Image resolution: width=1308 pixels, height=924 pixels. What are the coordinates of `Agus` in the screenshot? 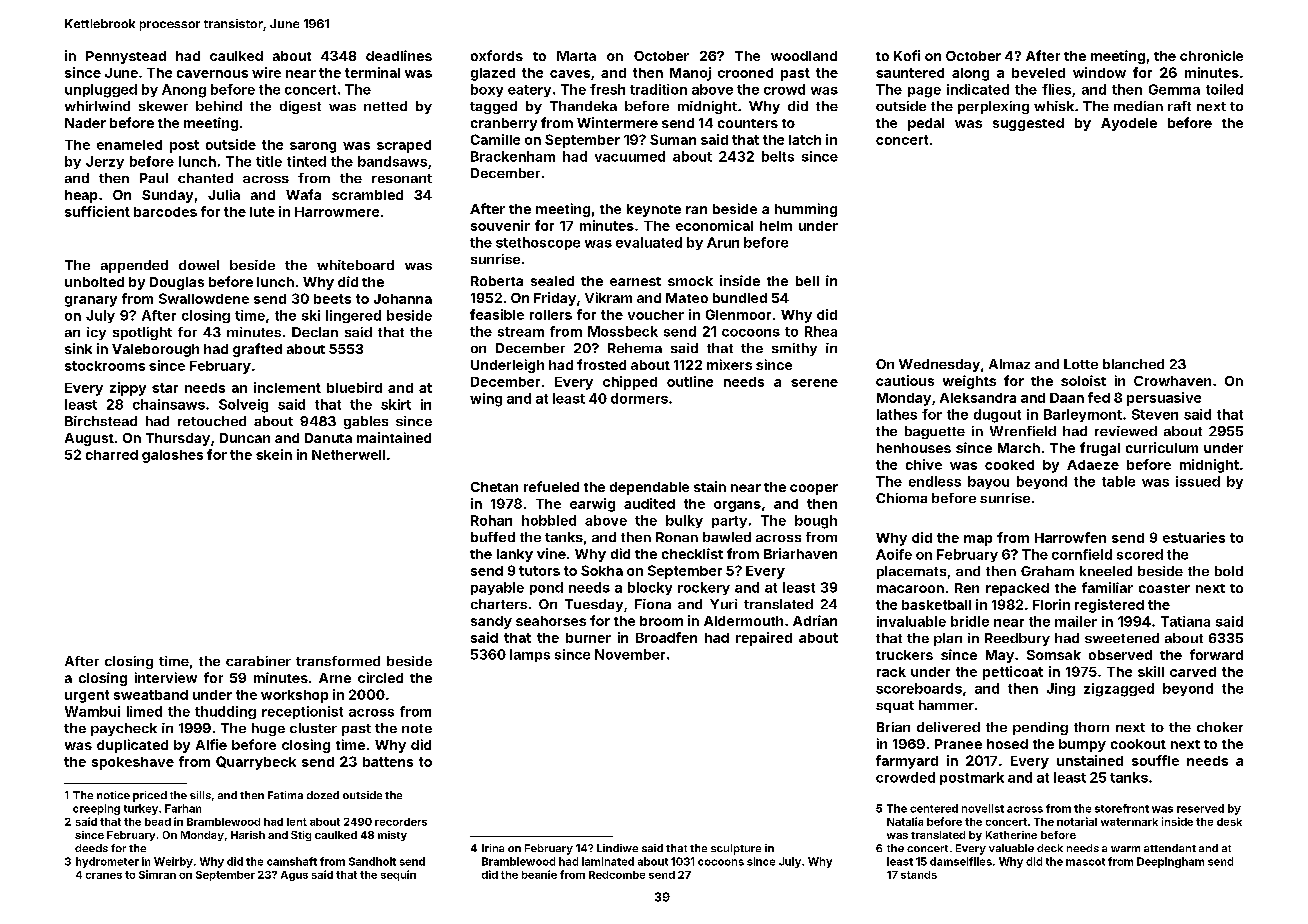 It's located at (294, 876).
